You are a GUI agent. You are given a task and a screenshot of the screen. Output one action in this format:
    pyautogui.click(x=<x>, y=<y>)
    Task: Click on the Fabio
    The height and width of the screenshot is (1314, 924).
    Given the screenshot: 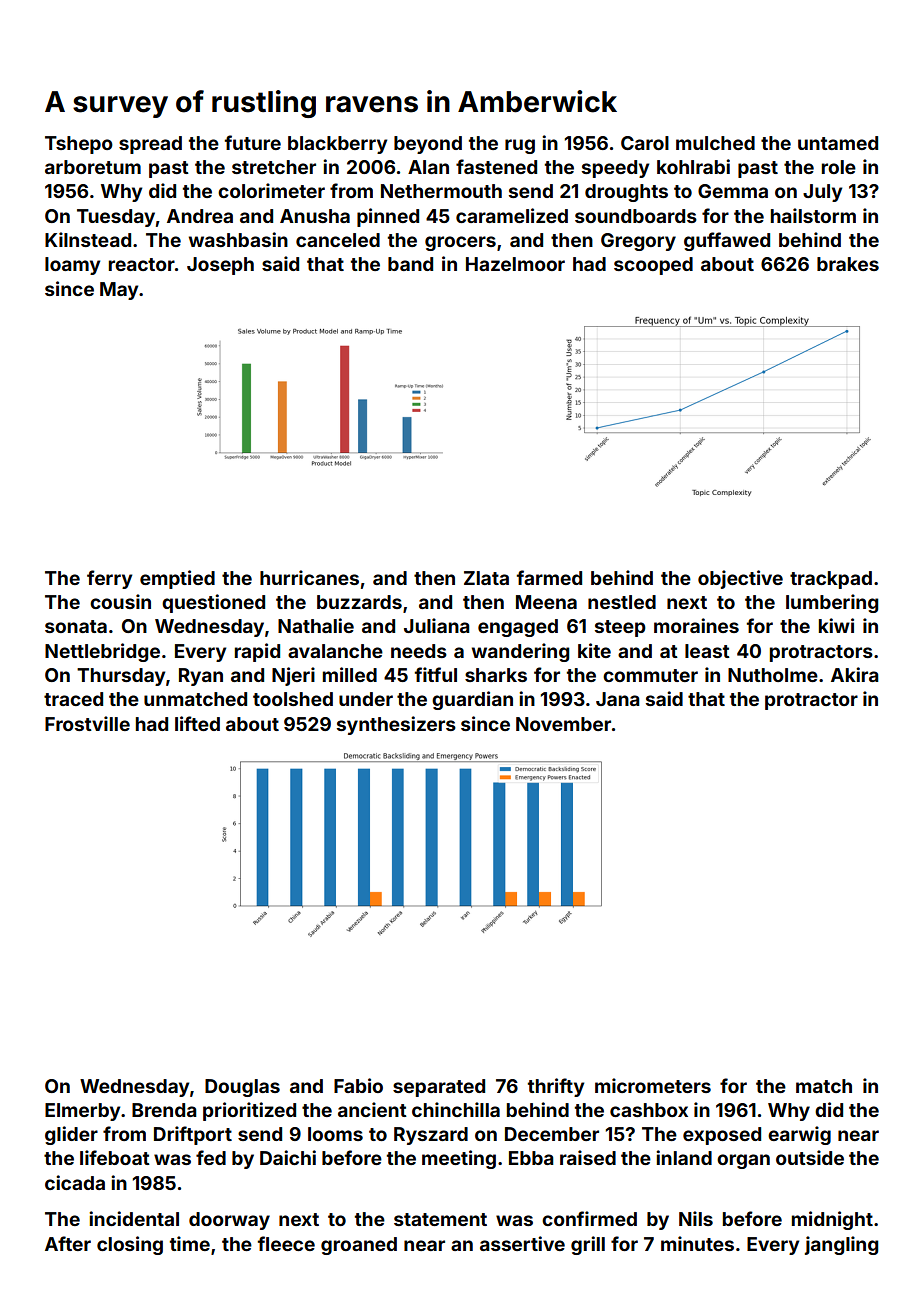 What is the action you would take?
    pyautogui.click(x=358, y=1085)
